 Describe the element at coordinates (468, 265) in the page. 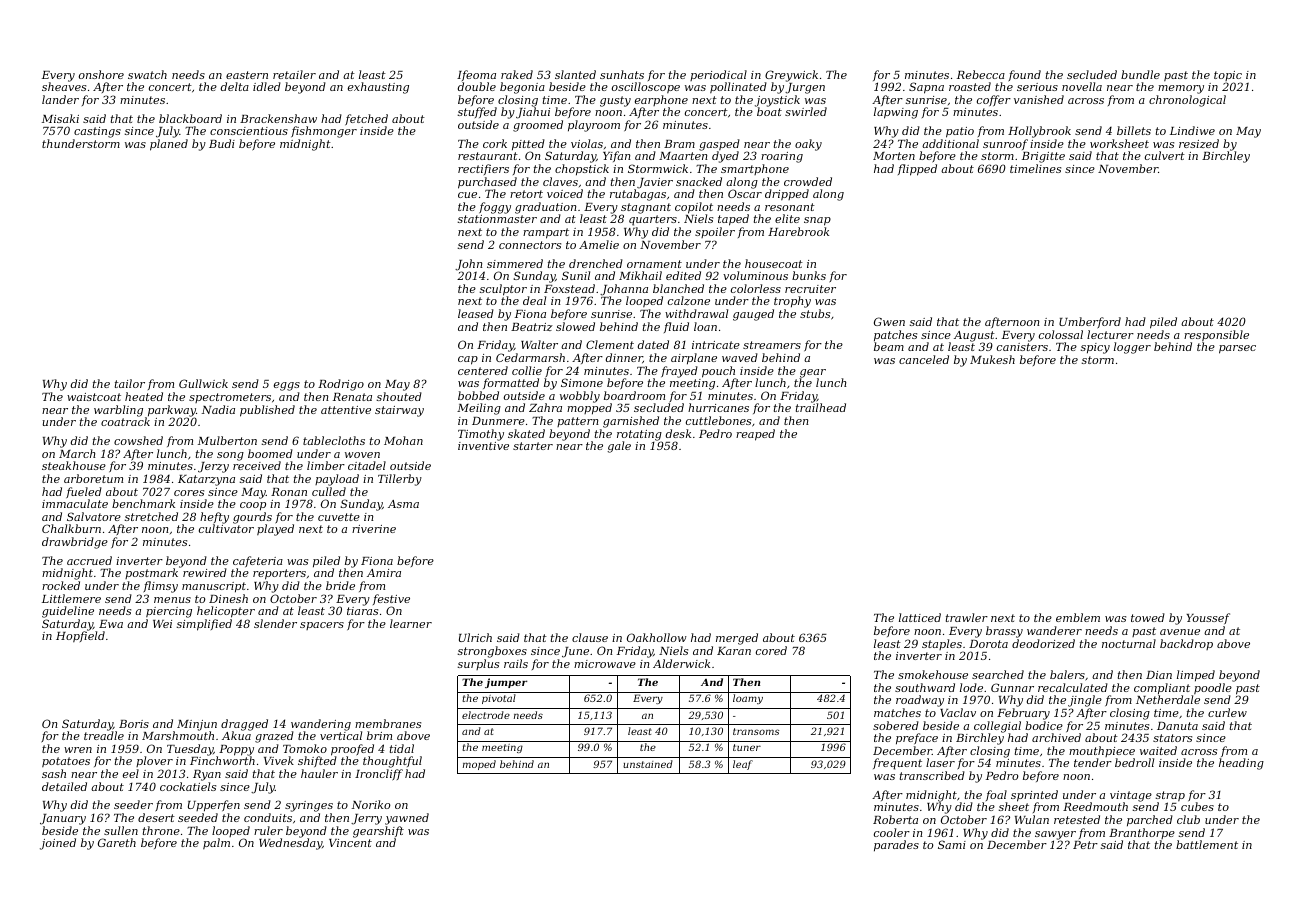

I see `John` at that location.
